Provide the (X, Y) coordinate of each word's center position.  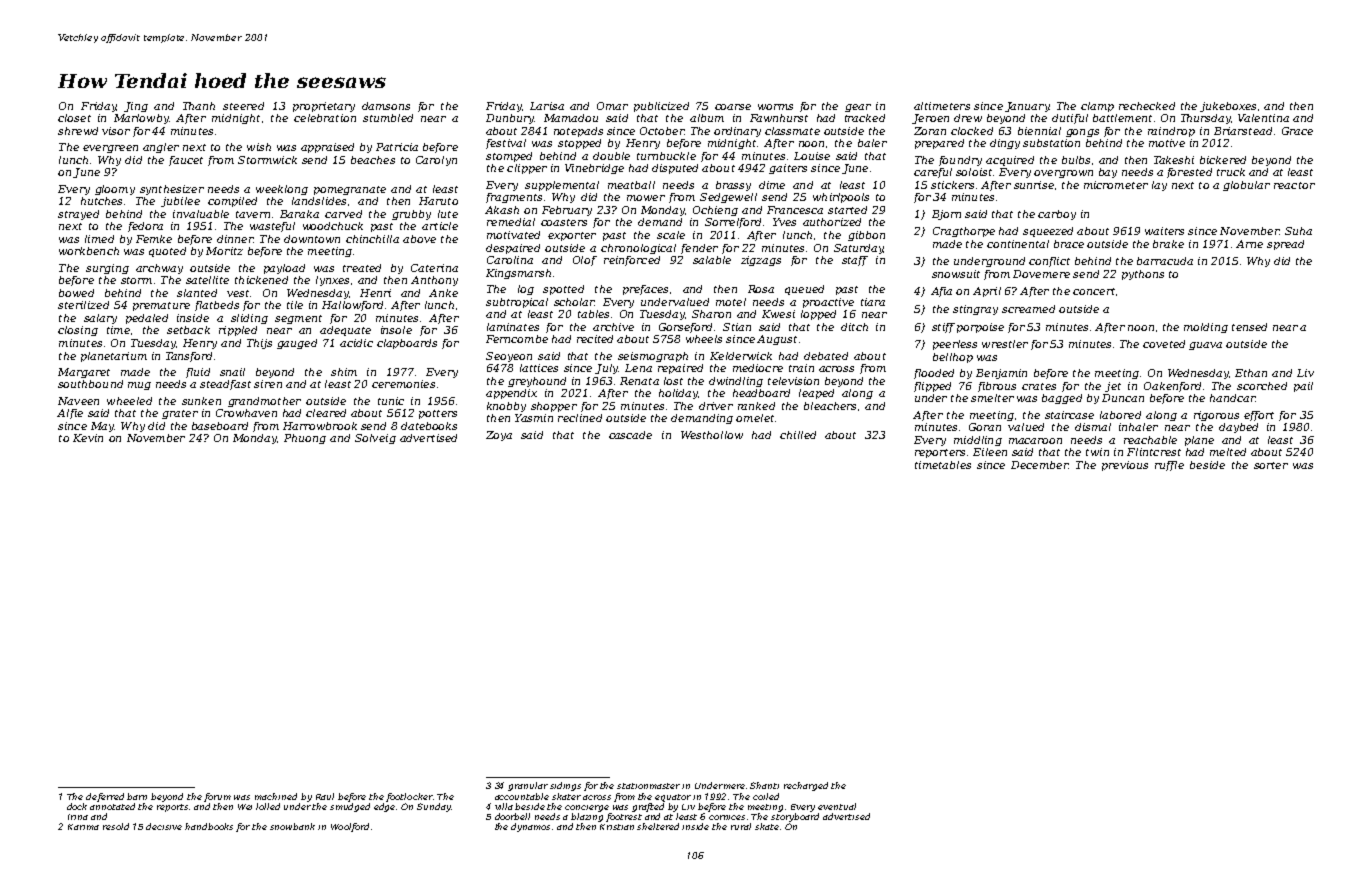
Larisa (547, 106)
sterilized (83, 305)
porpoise (980, 328)
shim (344, 372)
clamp (1097, 107)
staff (855, 261)
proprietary (324, 107)
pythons (1143, 275)
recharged (806, 786)
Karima (83, 827)
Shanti (764, 785)
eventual (837, 806)
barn (137, 796)
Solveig (375, 439)
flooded (934, 374)
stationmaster (648, 786)
